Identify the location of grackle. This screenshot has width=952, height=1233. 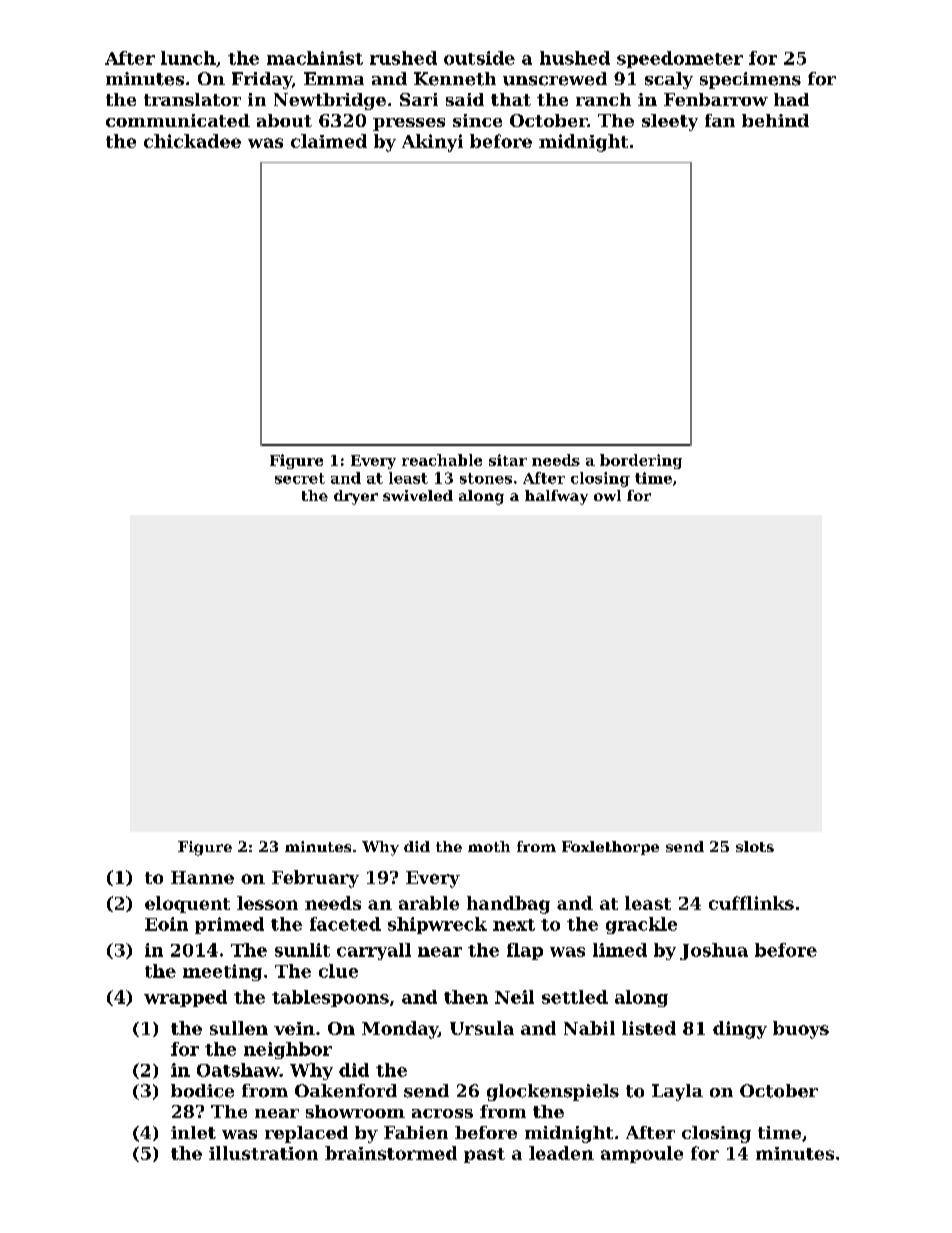
(641, 925).
